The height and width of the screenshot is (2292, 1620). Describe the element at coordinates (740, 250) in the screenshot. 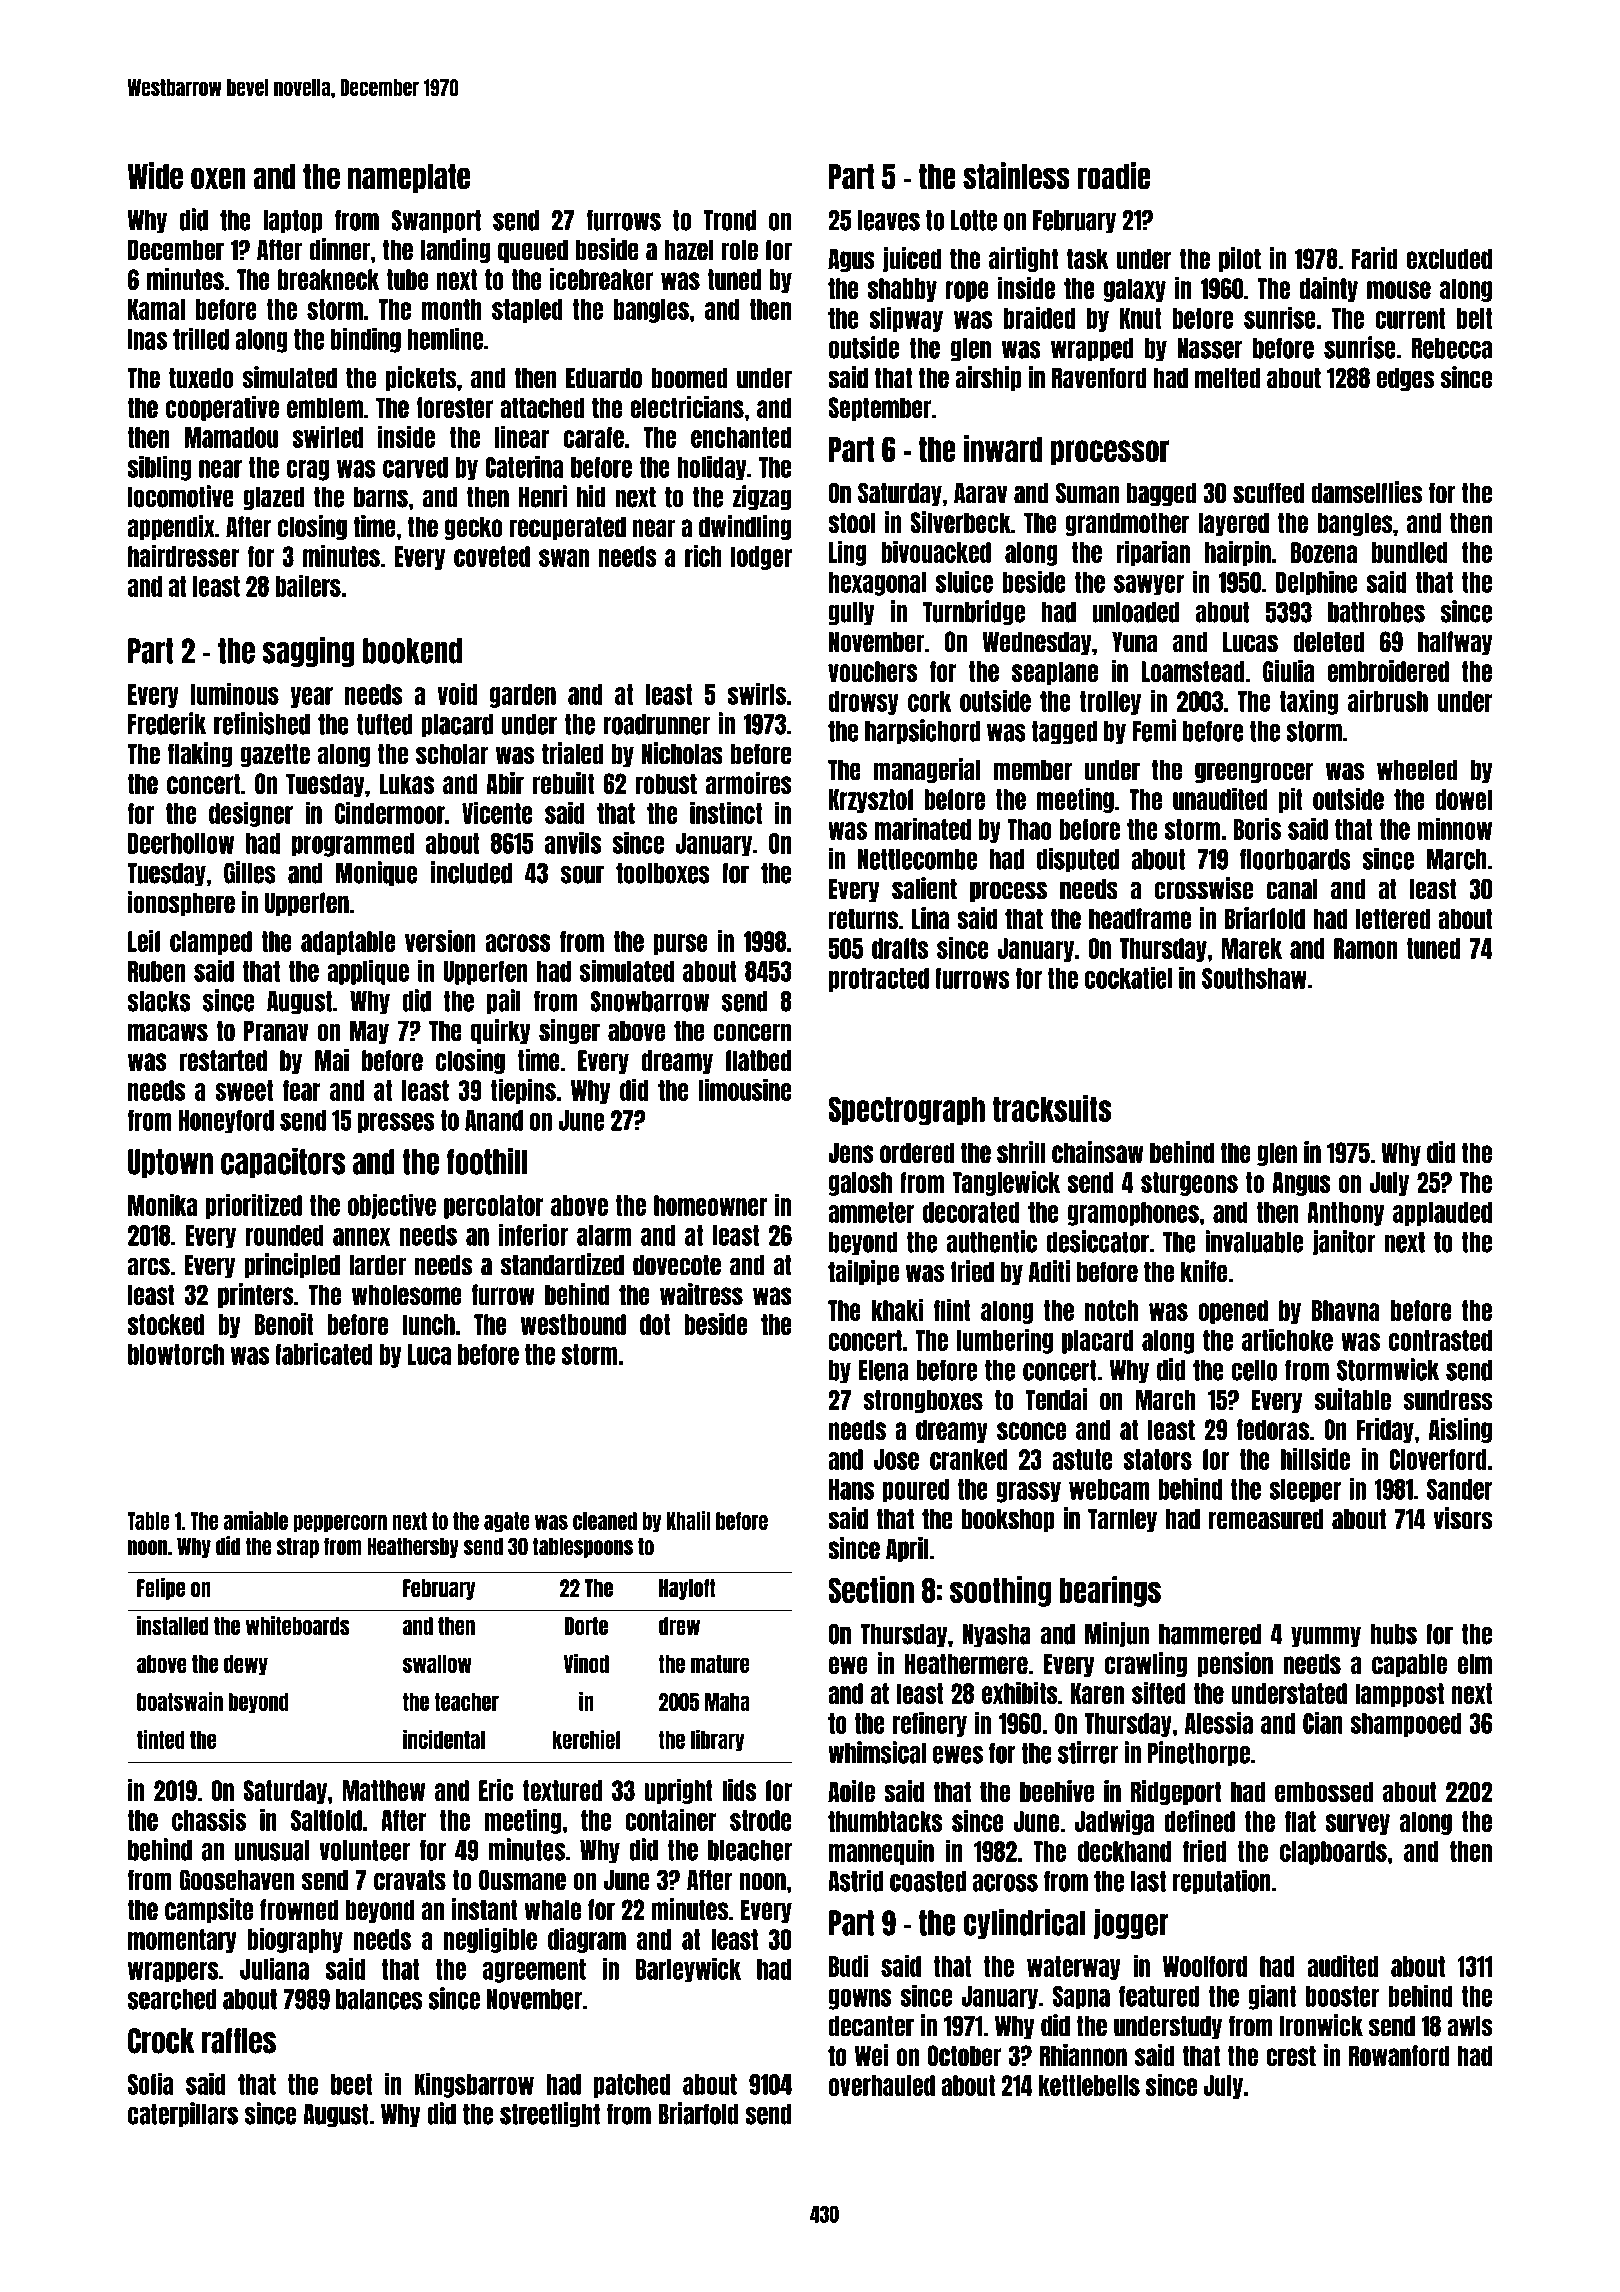

I see `role` at that location.
